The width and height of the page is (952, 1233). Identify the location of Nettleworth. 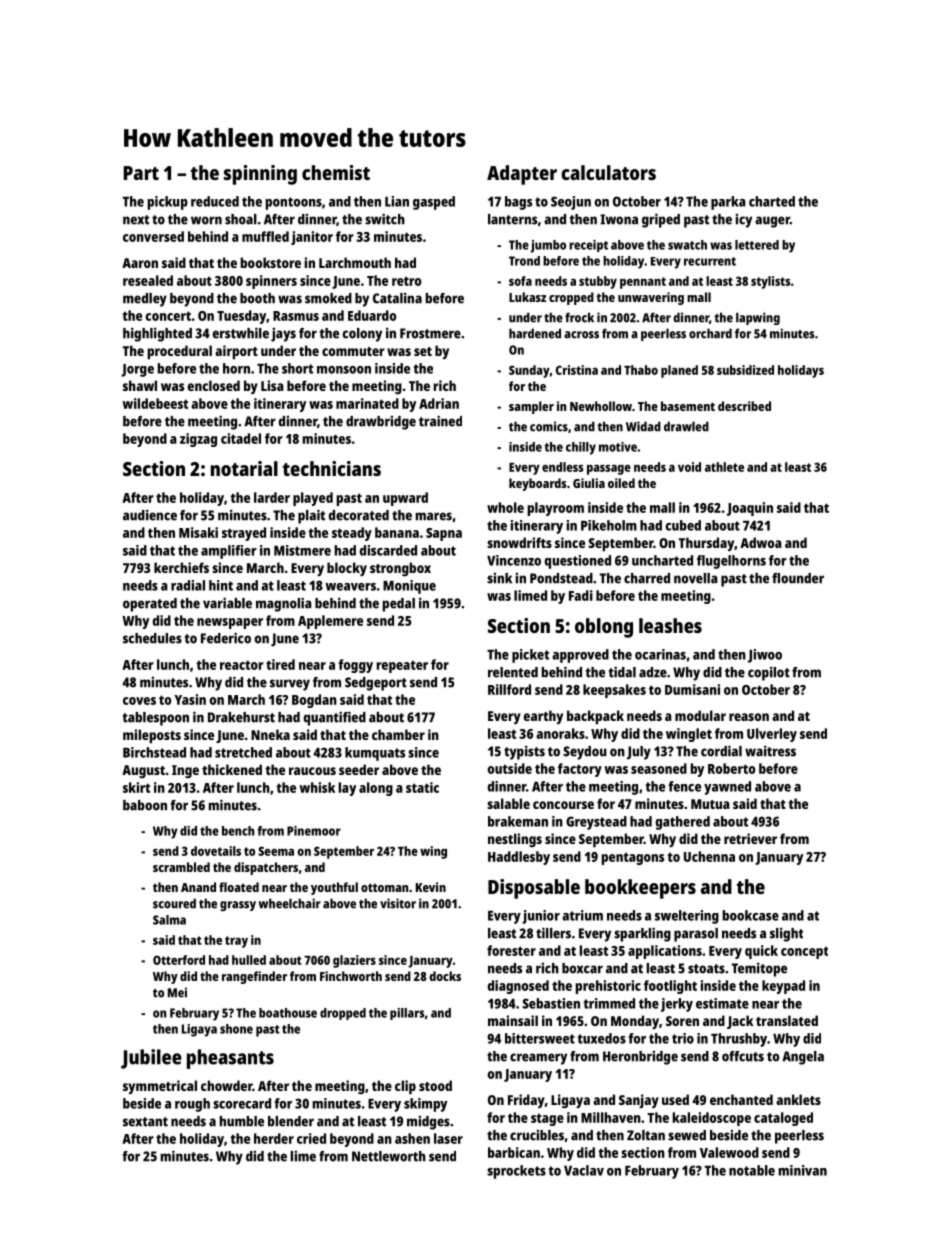
(389, 1156).
